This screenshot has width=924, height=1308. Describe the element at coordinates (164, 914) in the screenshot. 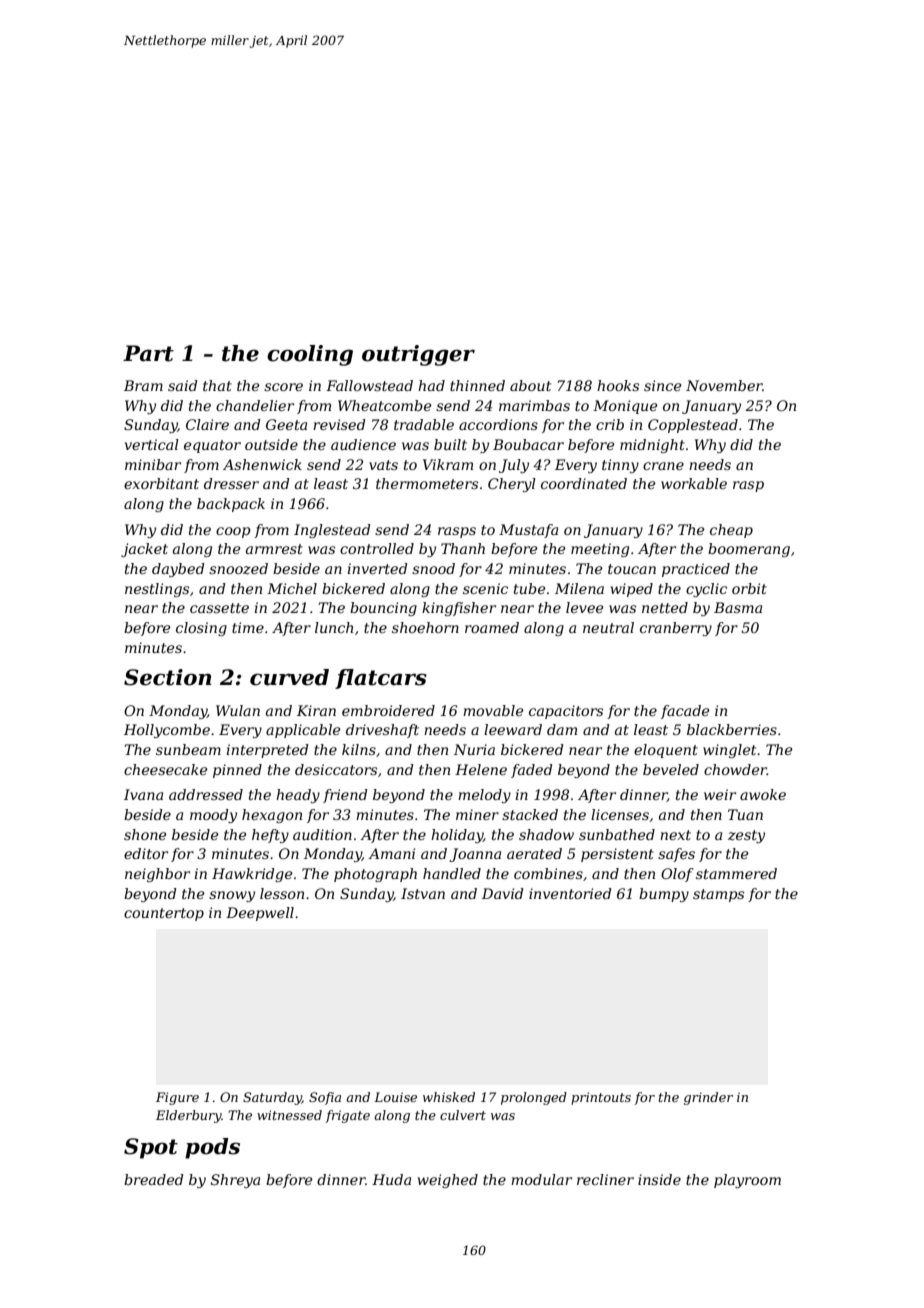

I see `countertop` at that location.
